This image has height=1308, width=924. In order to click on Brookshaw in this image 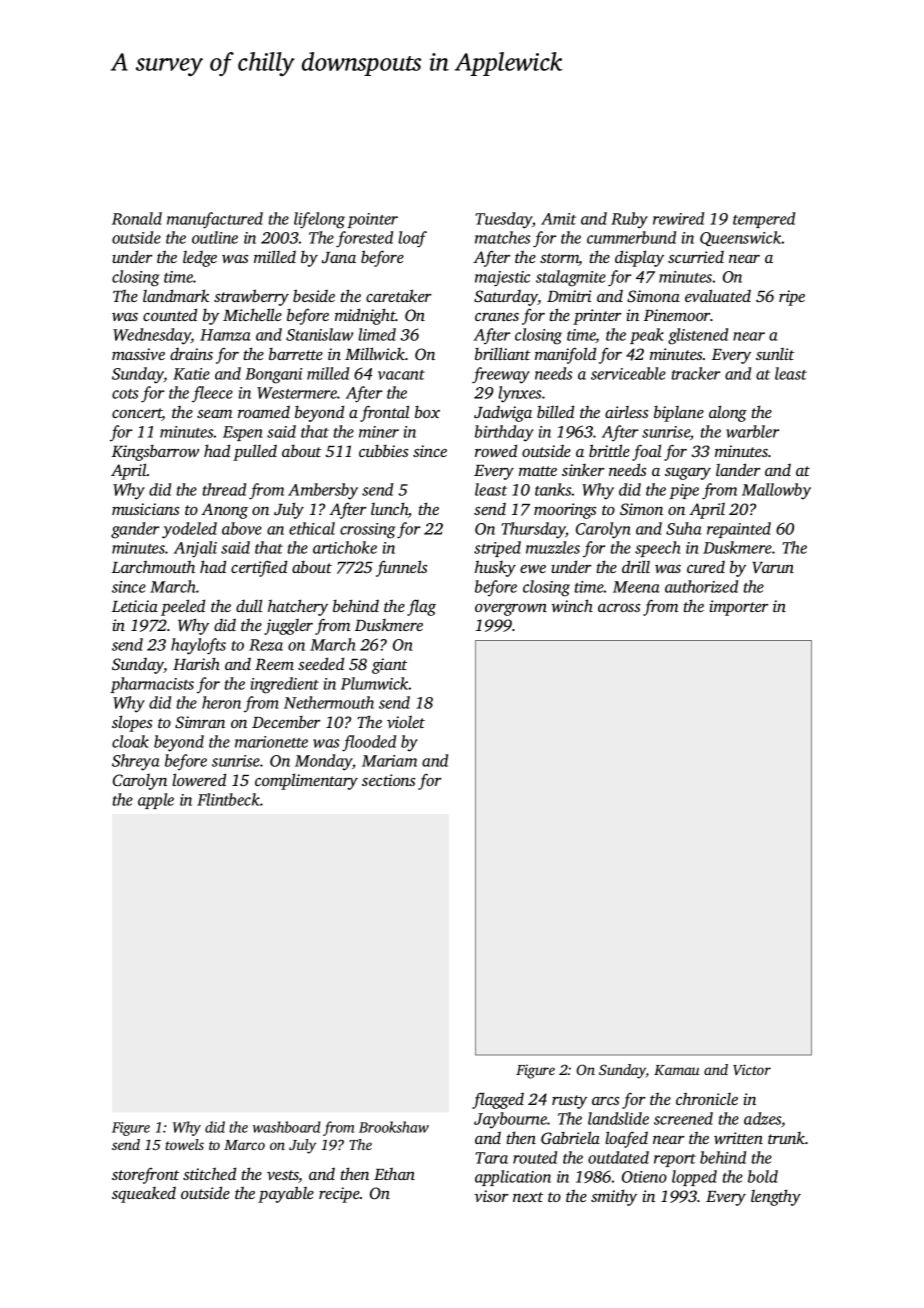, I will do `click(394, 1127)`.
